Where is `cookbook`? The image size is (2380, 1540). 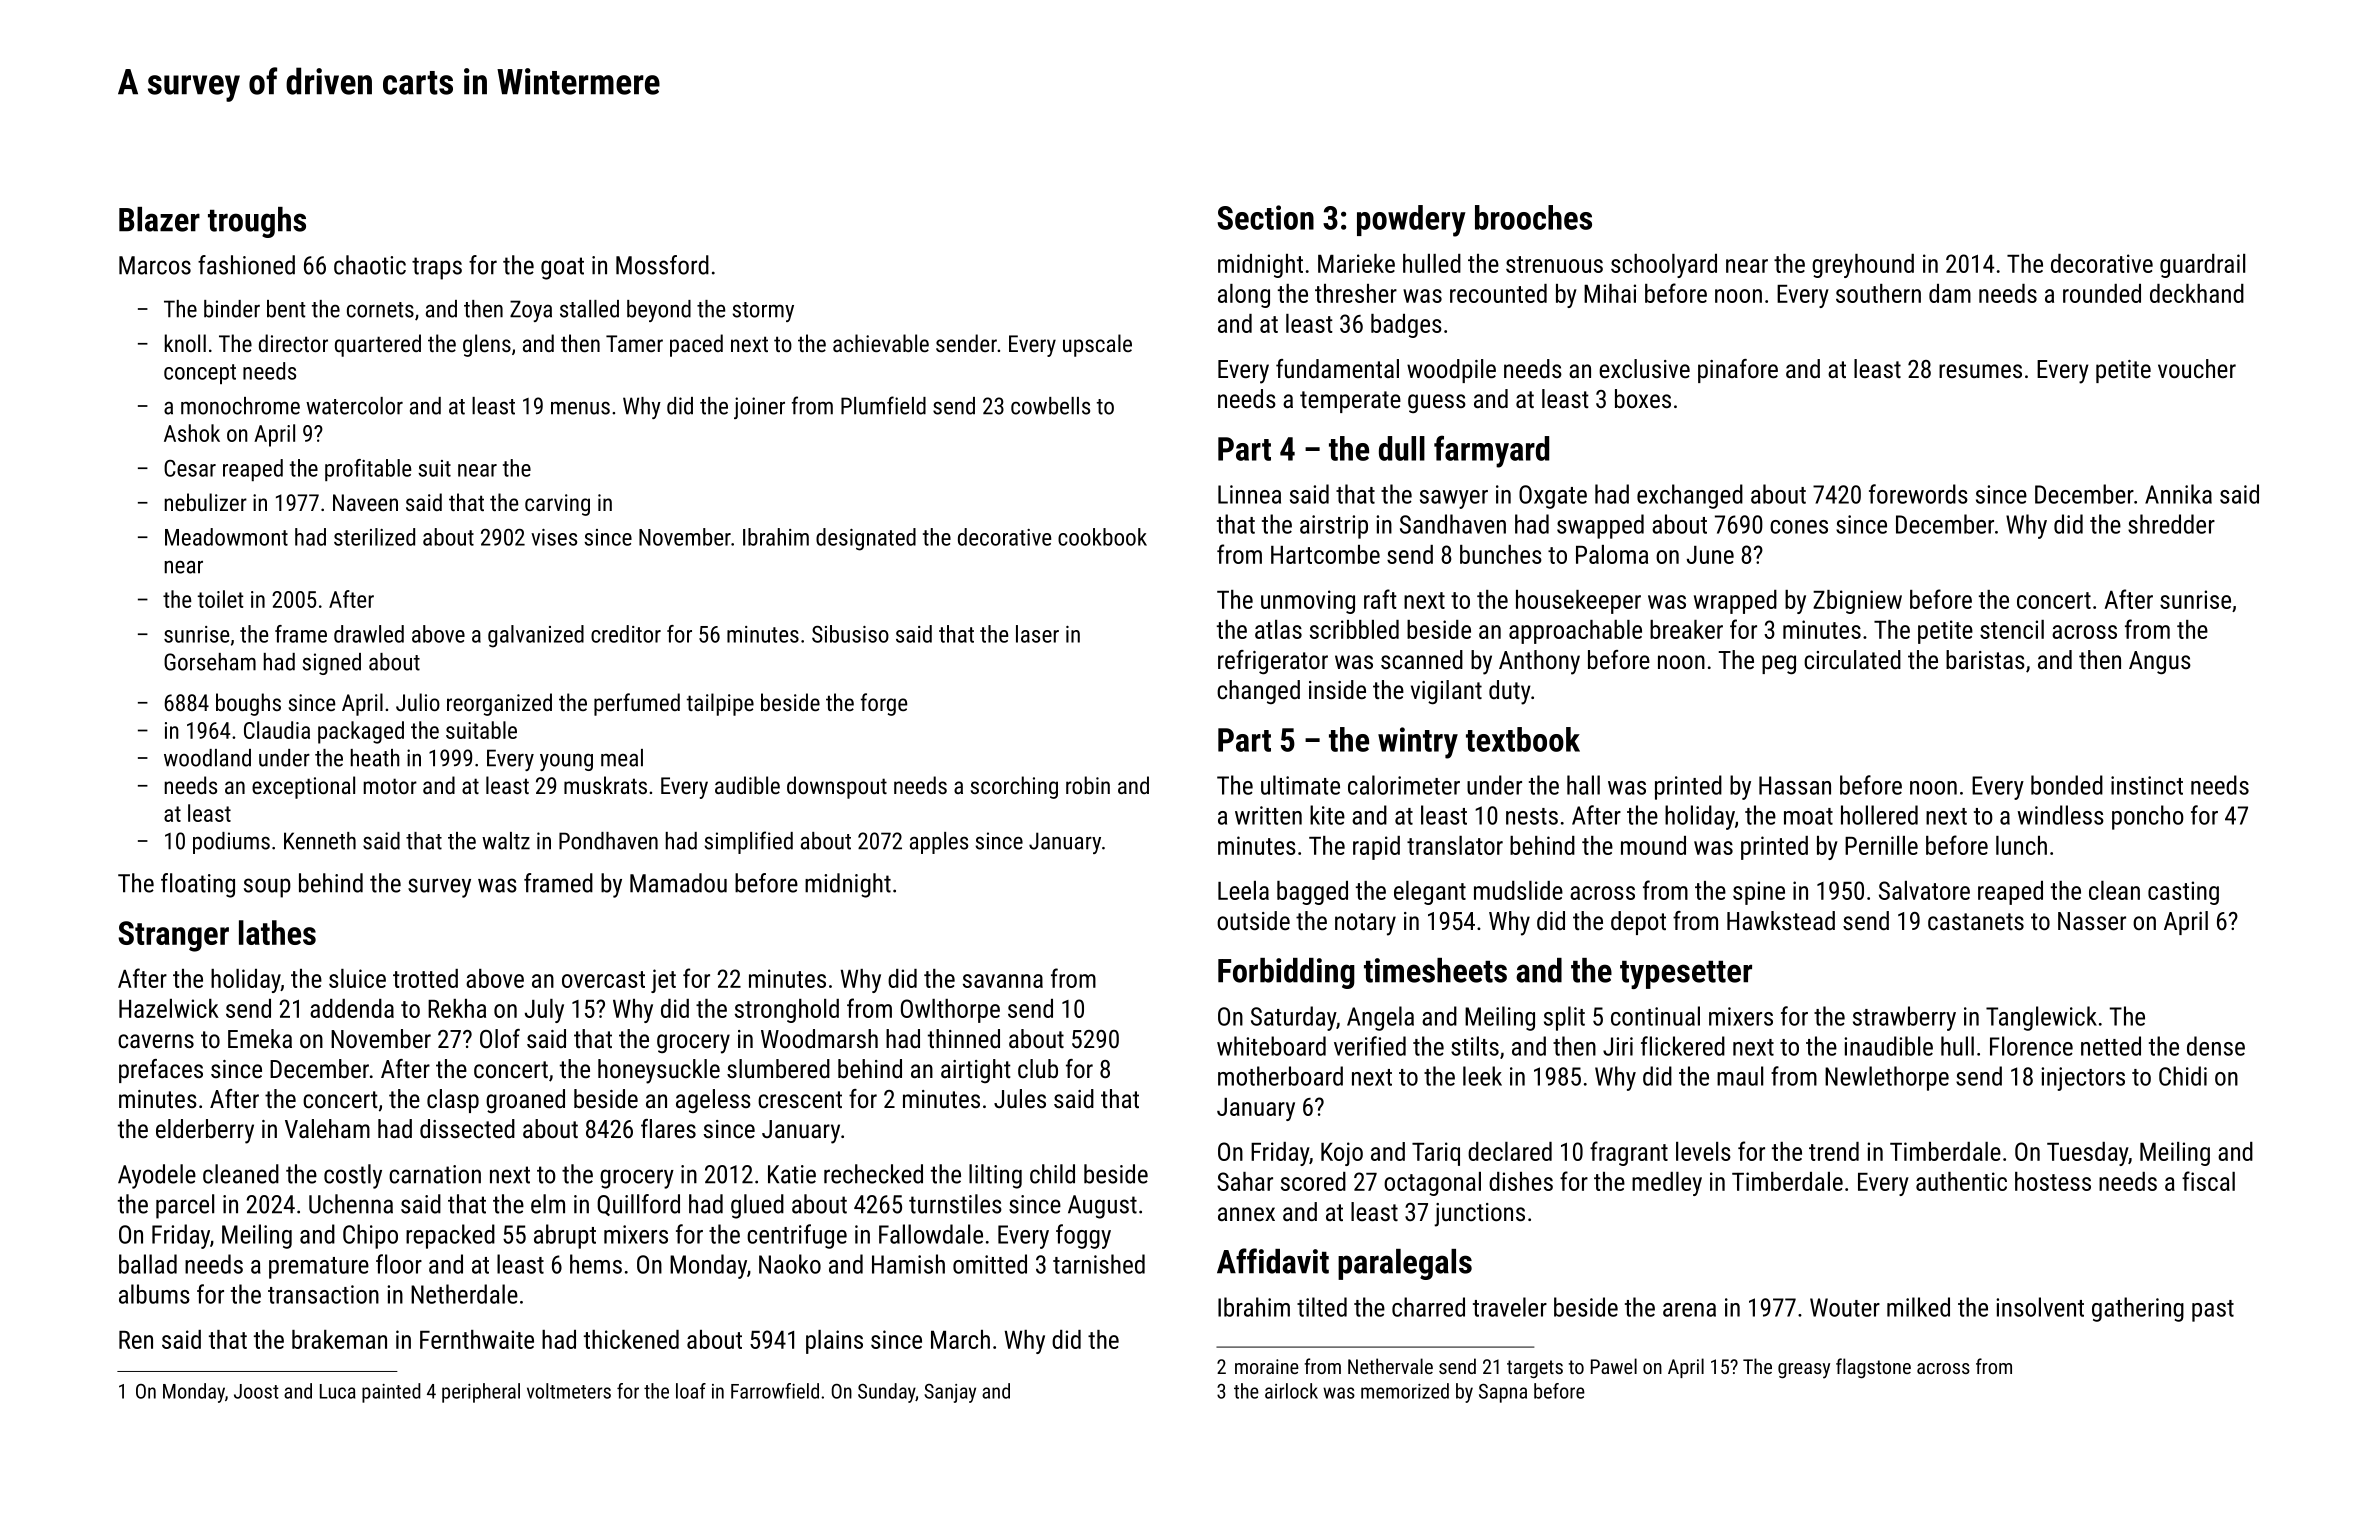 cookbook is located at coordinates (1102, 537).
